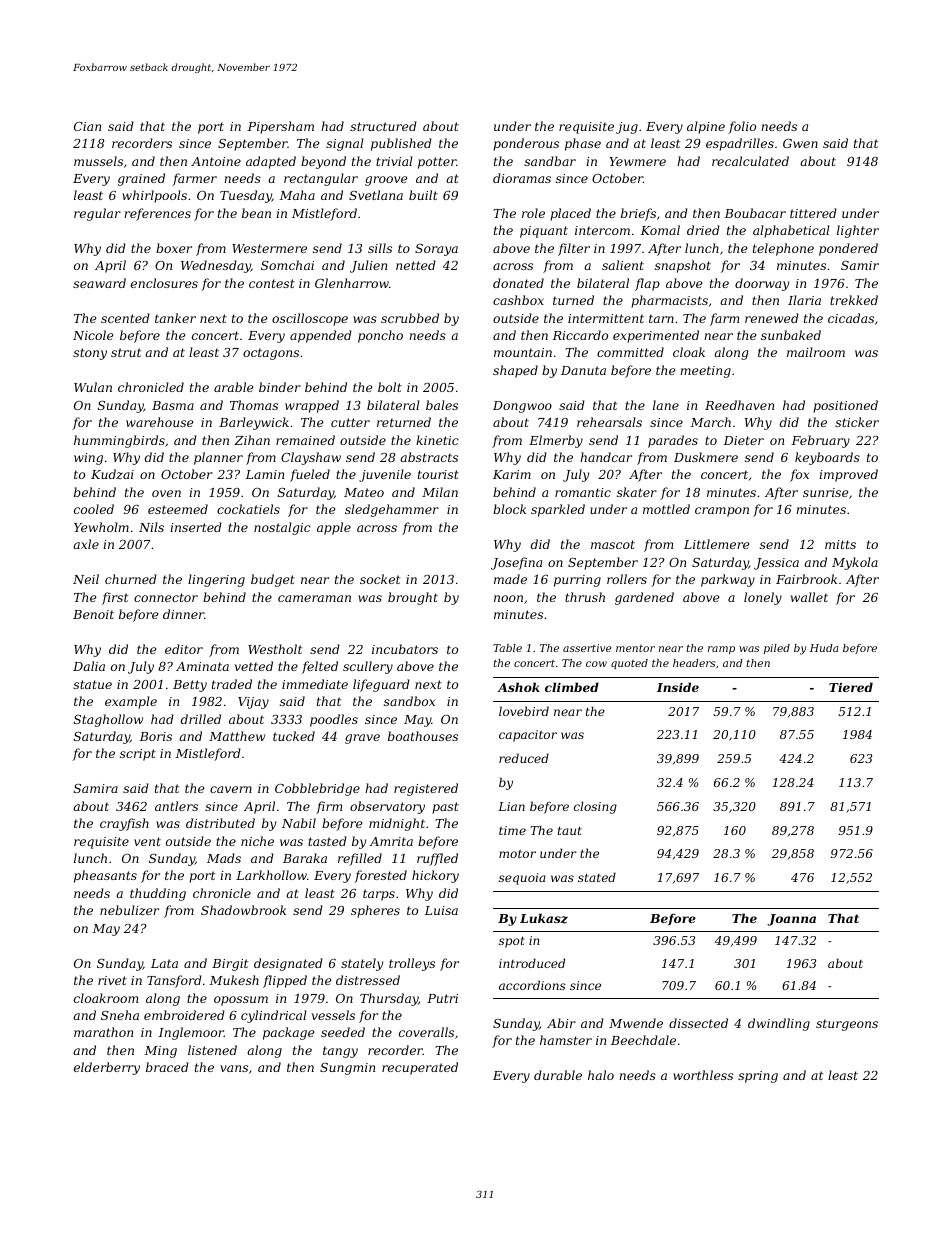 Image resolution: width=952 pixels, height=1233 pixels. Describe the element at coordinates (435, 876) in the document. I see `hickory` at that location.
